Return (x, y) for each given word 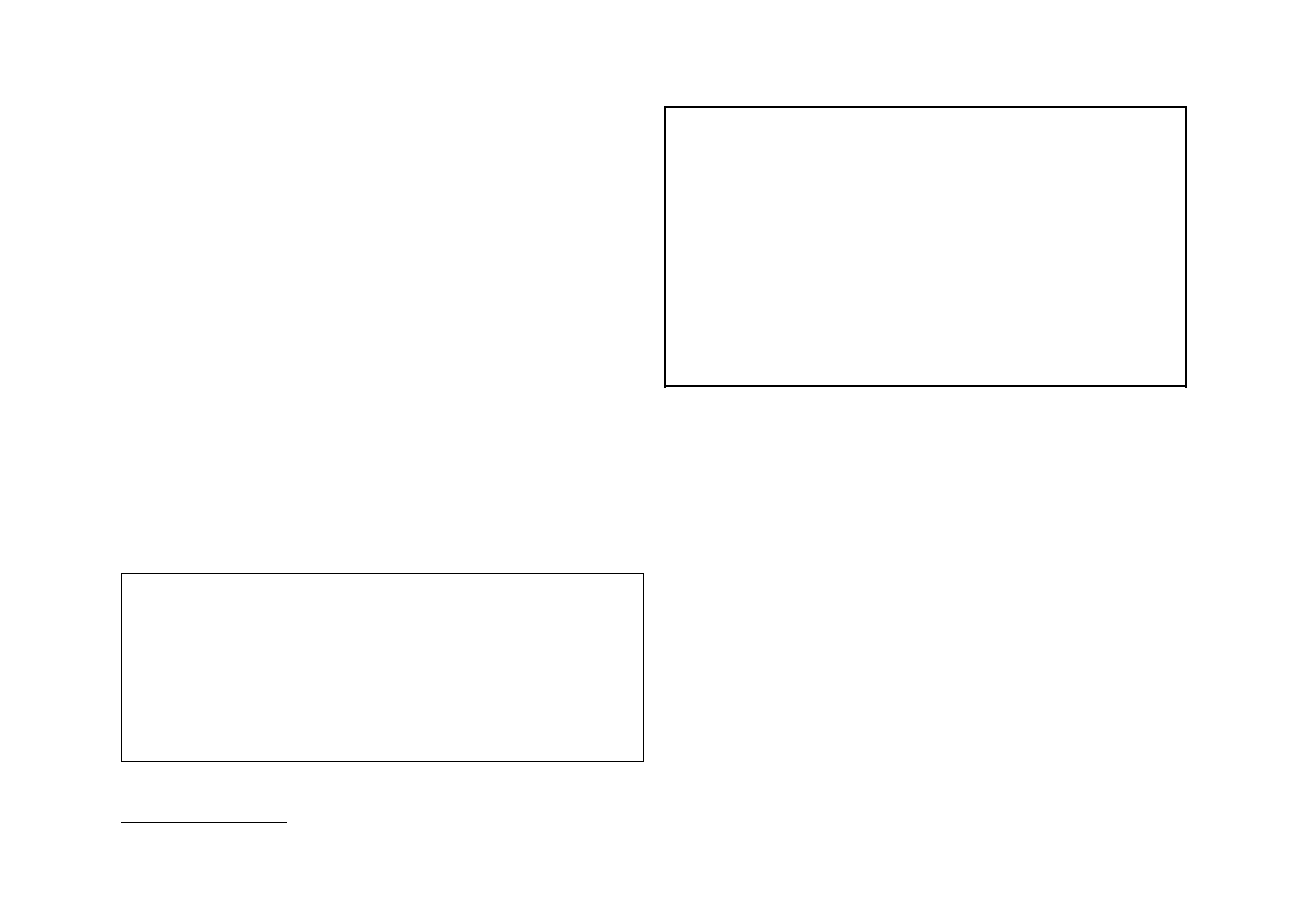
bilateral (1055, 397)
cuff (1047, 869)
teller (621, 304)
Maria (262, 878)
